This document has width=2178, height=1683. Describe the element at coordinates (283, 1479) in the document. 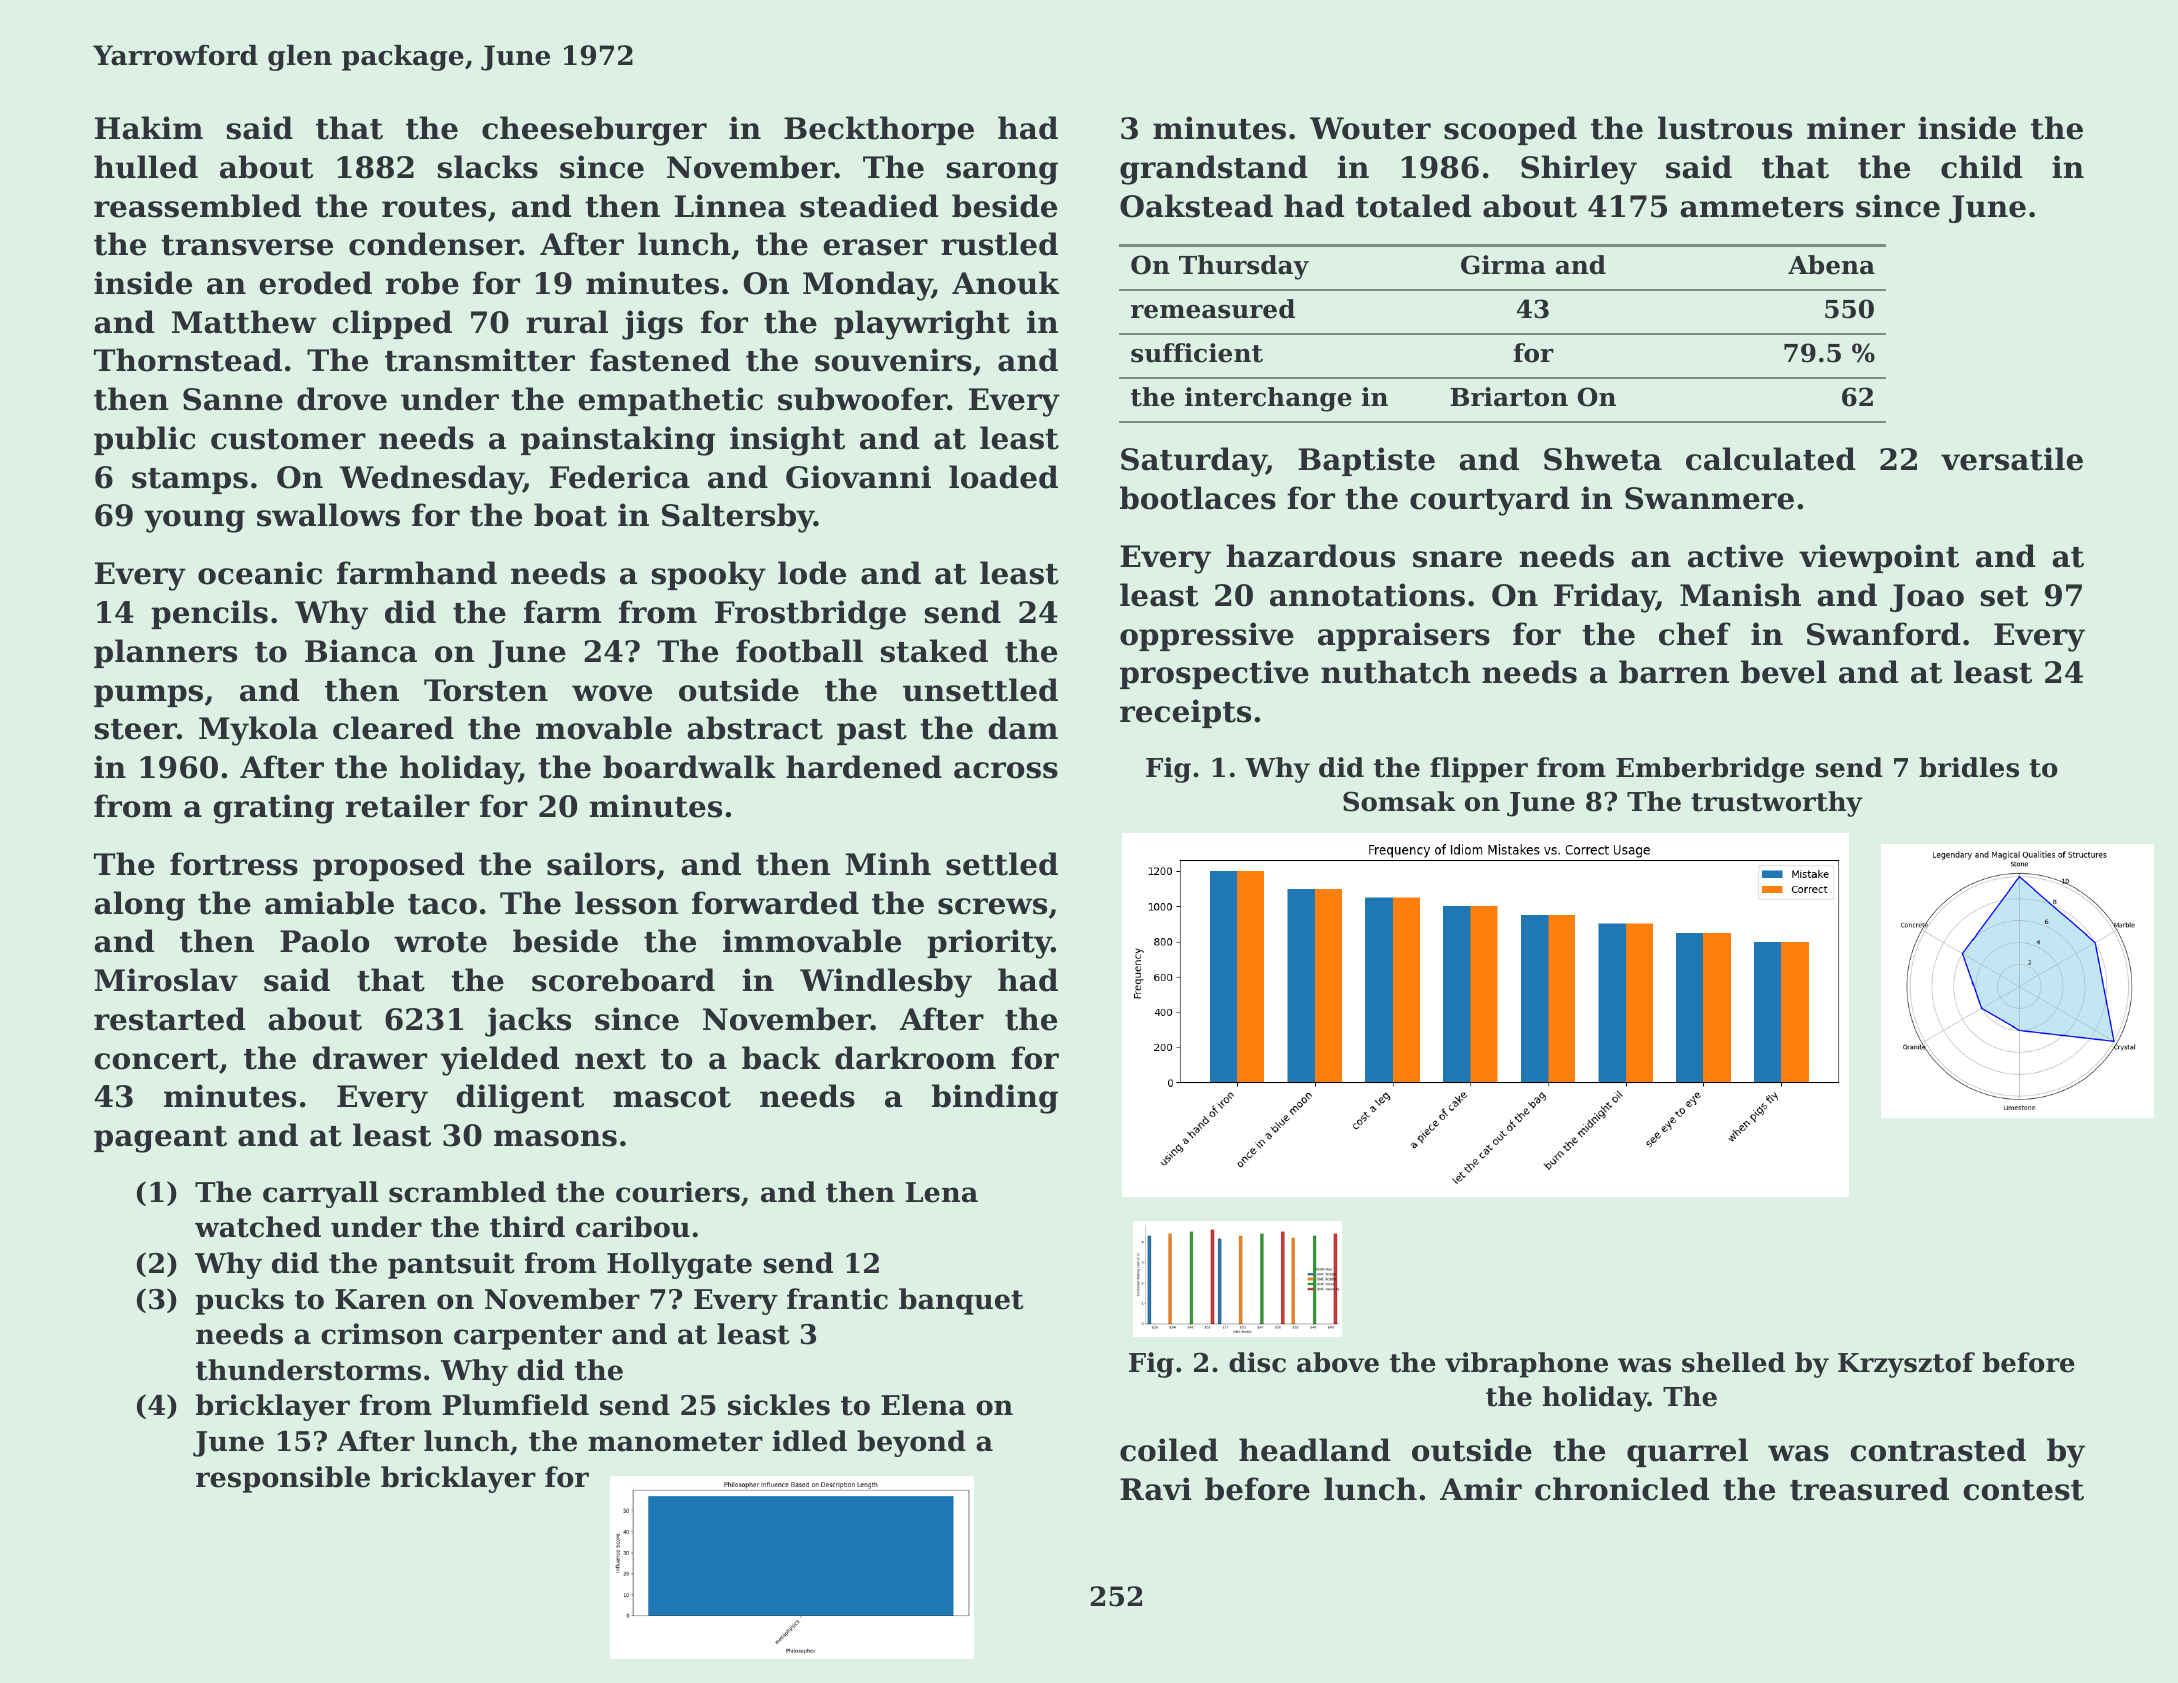

I see `responsible` at that location.
